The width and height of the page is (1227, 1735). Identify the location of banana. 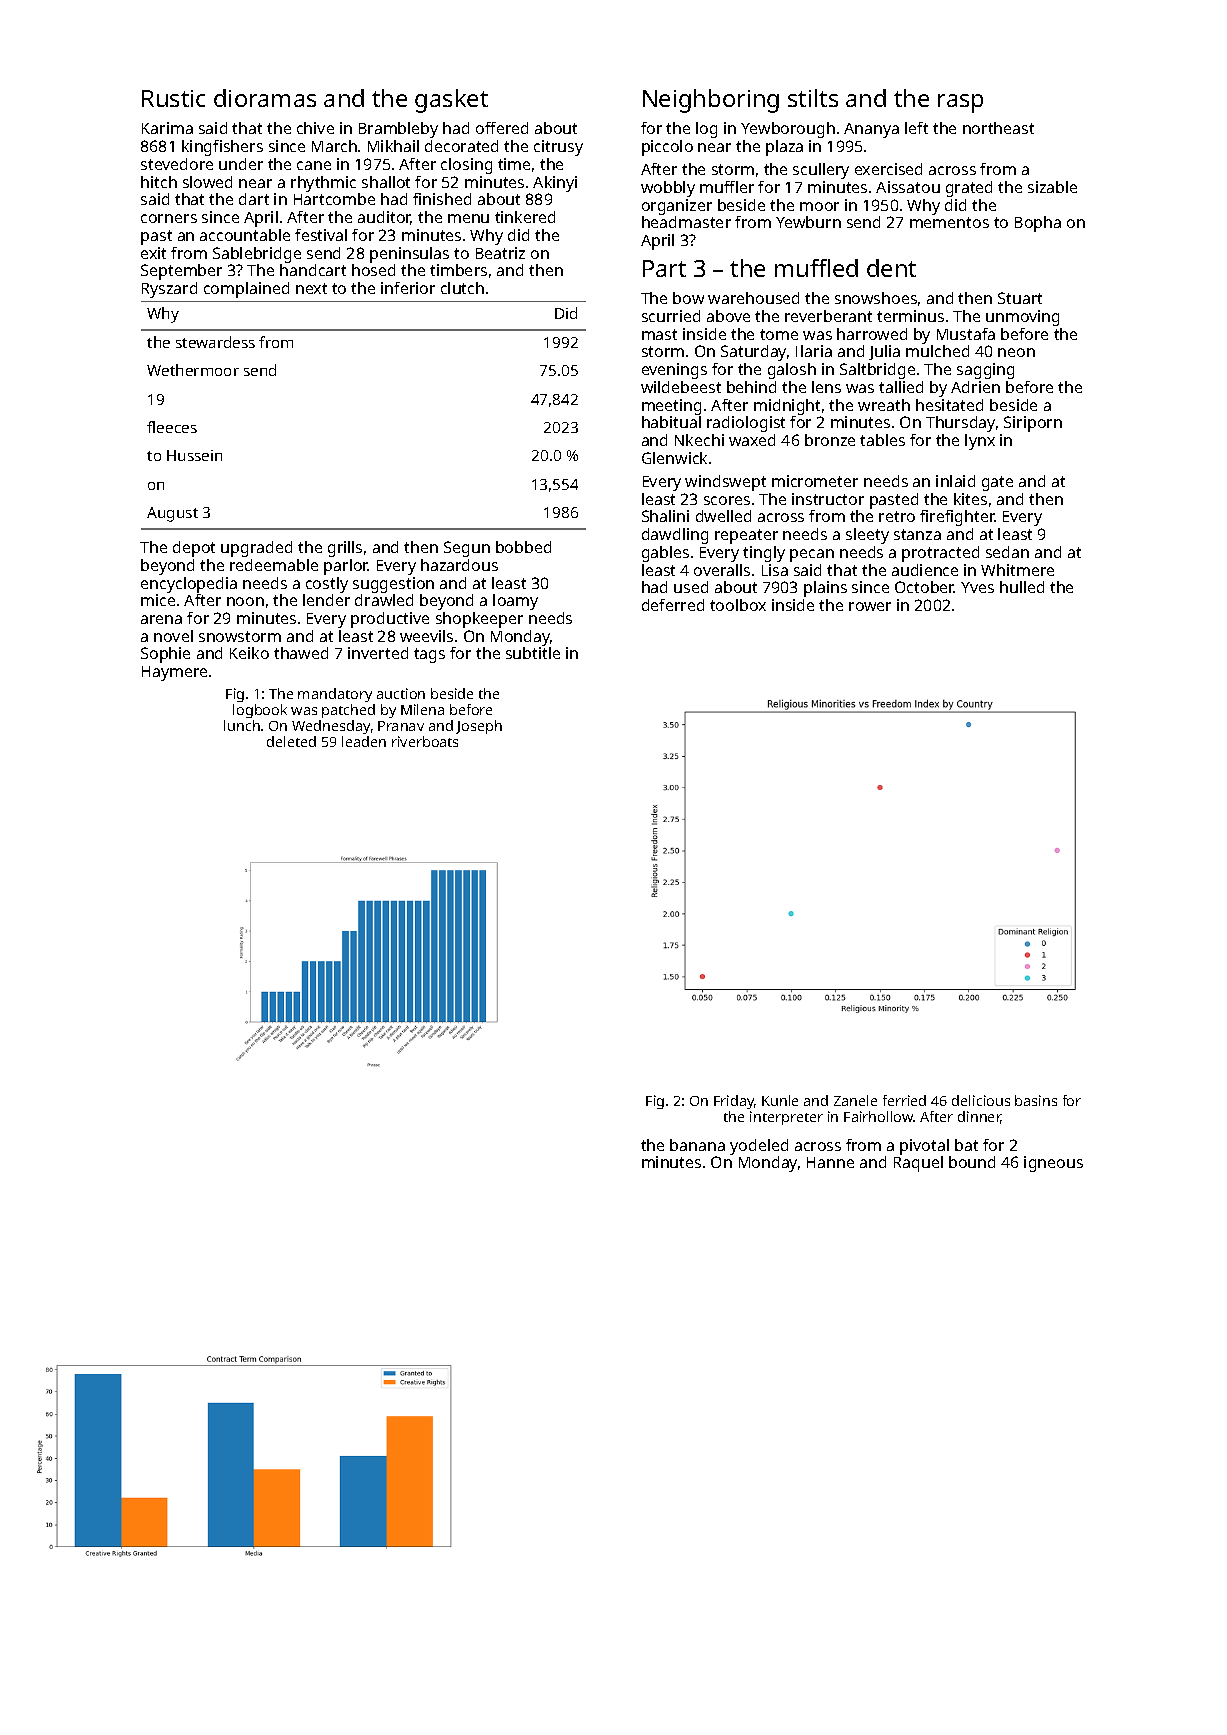
(697, 1145).
